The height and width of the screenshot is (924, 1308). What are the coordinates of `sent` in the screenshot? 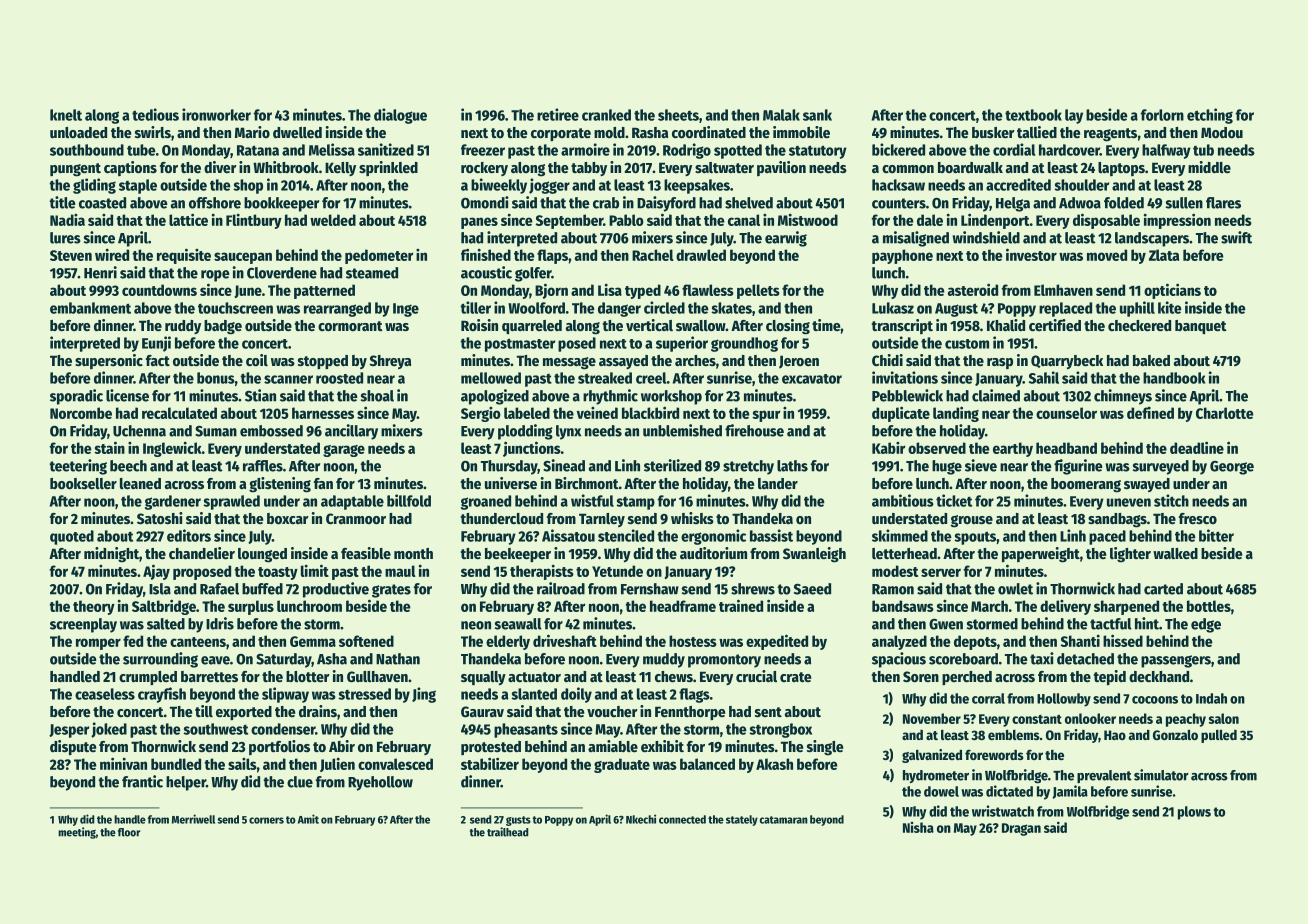 It's located at (768, 712).
